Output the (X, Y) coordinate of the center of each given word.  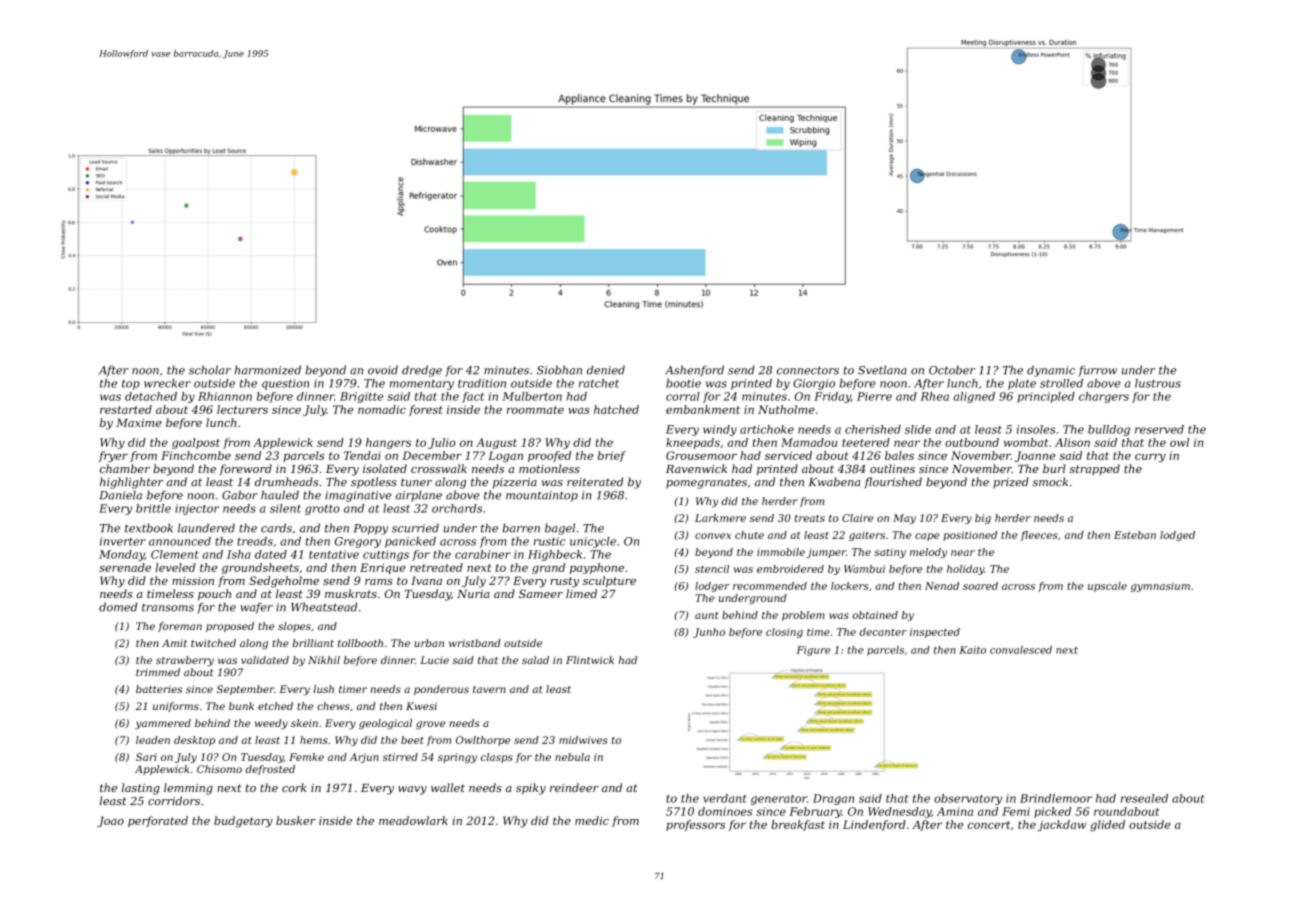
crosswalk (439, 468)
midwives (583, 740)
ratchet (599, 383)
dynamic (1051, 371)
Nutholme (786, 409)
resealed (1144, 798)
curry (1150, 458)
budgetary (243, 822)
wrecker (167, 383)
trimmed (158, 672)
